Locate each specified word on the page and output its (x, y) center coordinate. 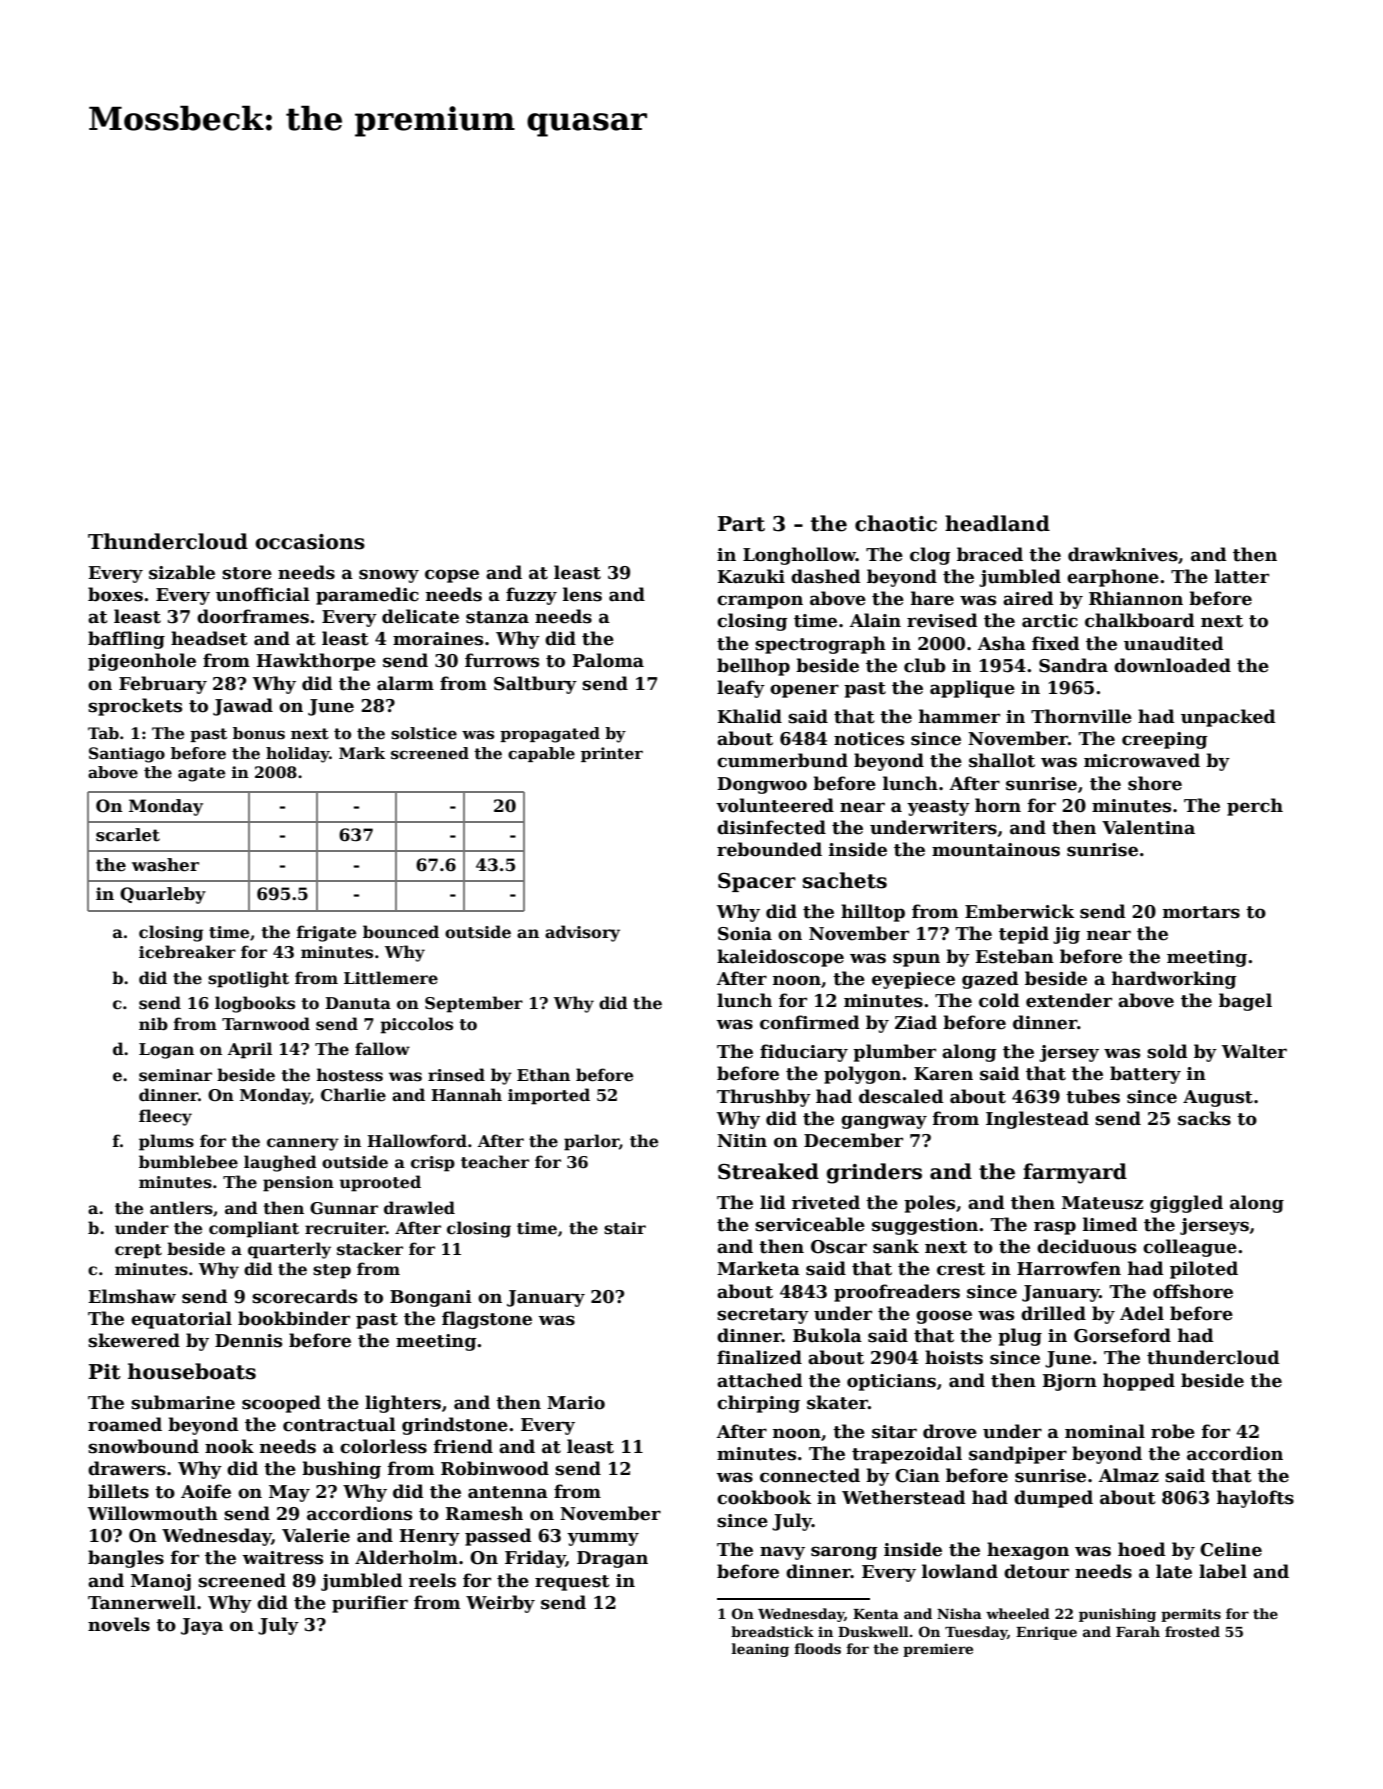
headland (997, 523)
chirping (758, 1404)
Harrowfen (1069, 1268)
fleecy (165, 1117)
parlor (591, 1142)
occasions (310, 542)
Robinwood (495, 1468)
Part (741, 524)
